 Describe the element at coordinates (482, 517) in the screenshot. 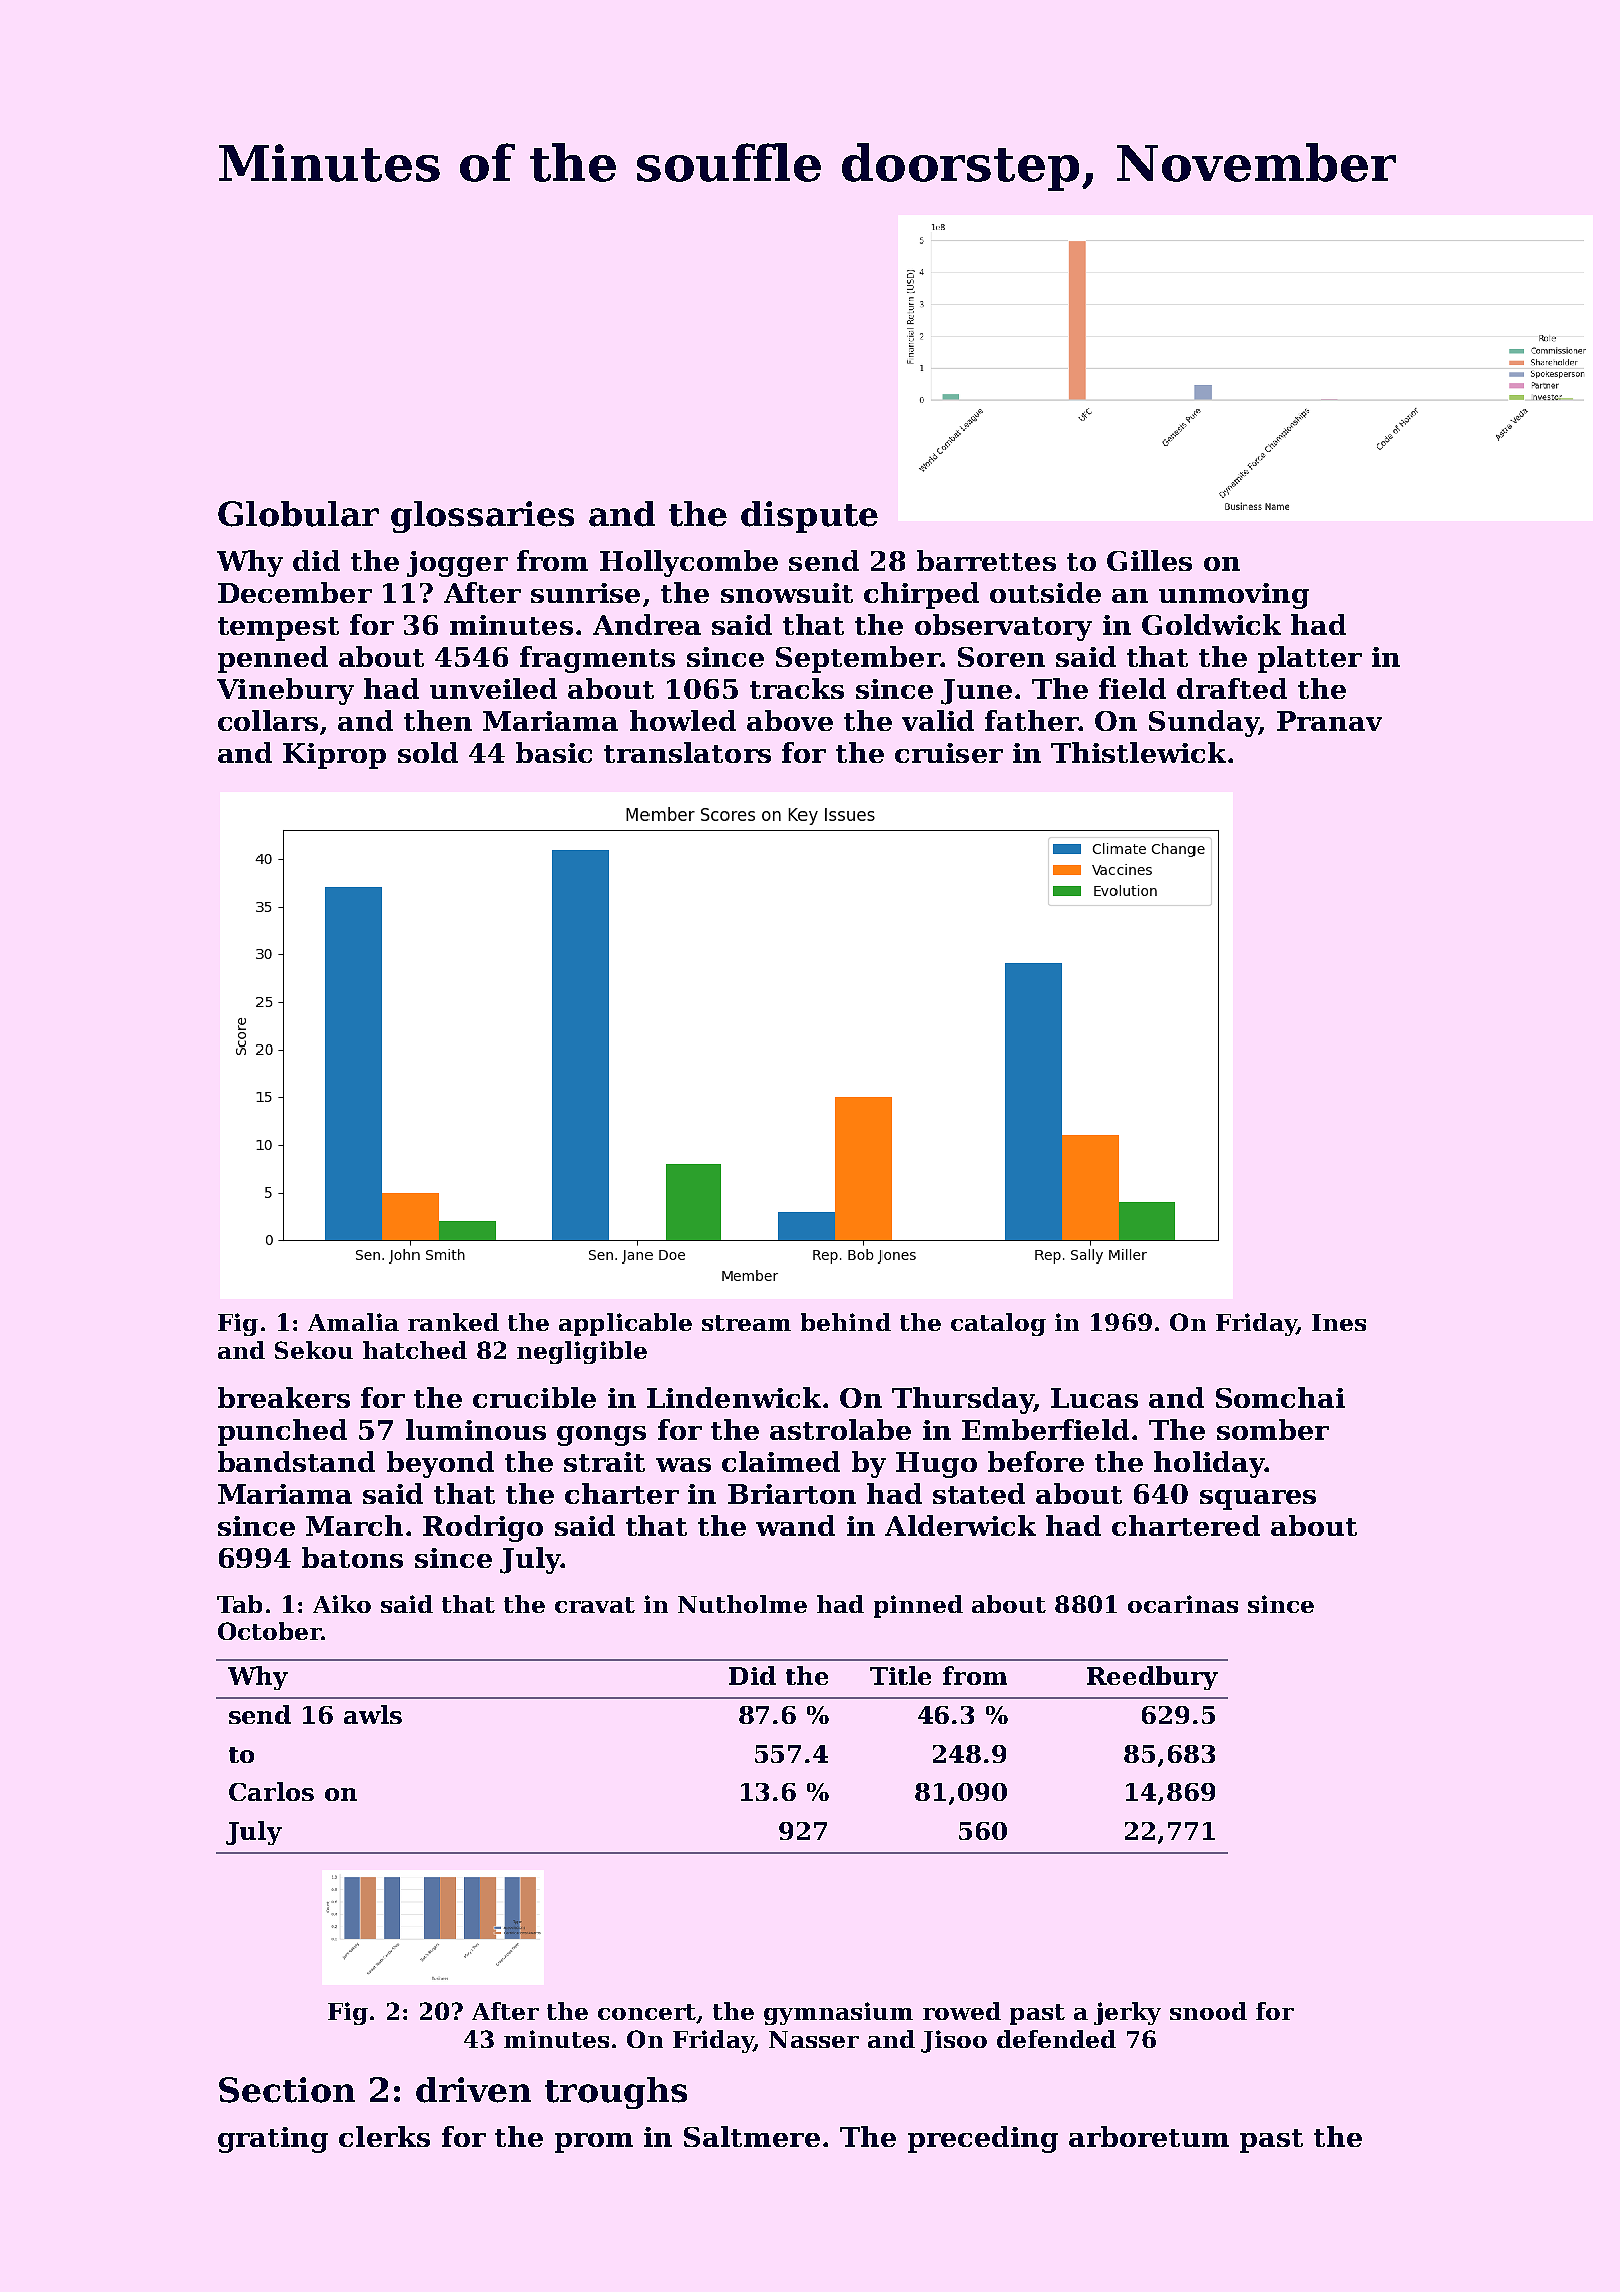

I see `glossaries` at that location.
